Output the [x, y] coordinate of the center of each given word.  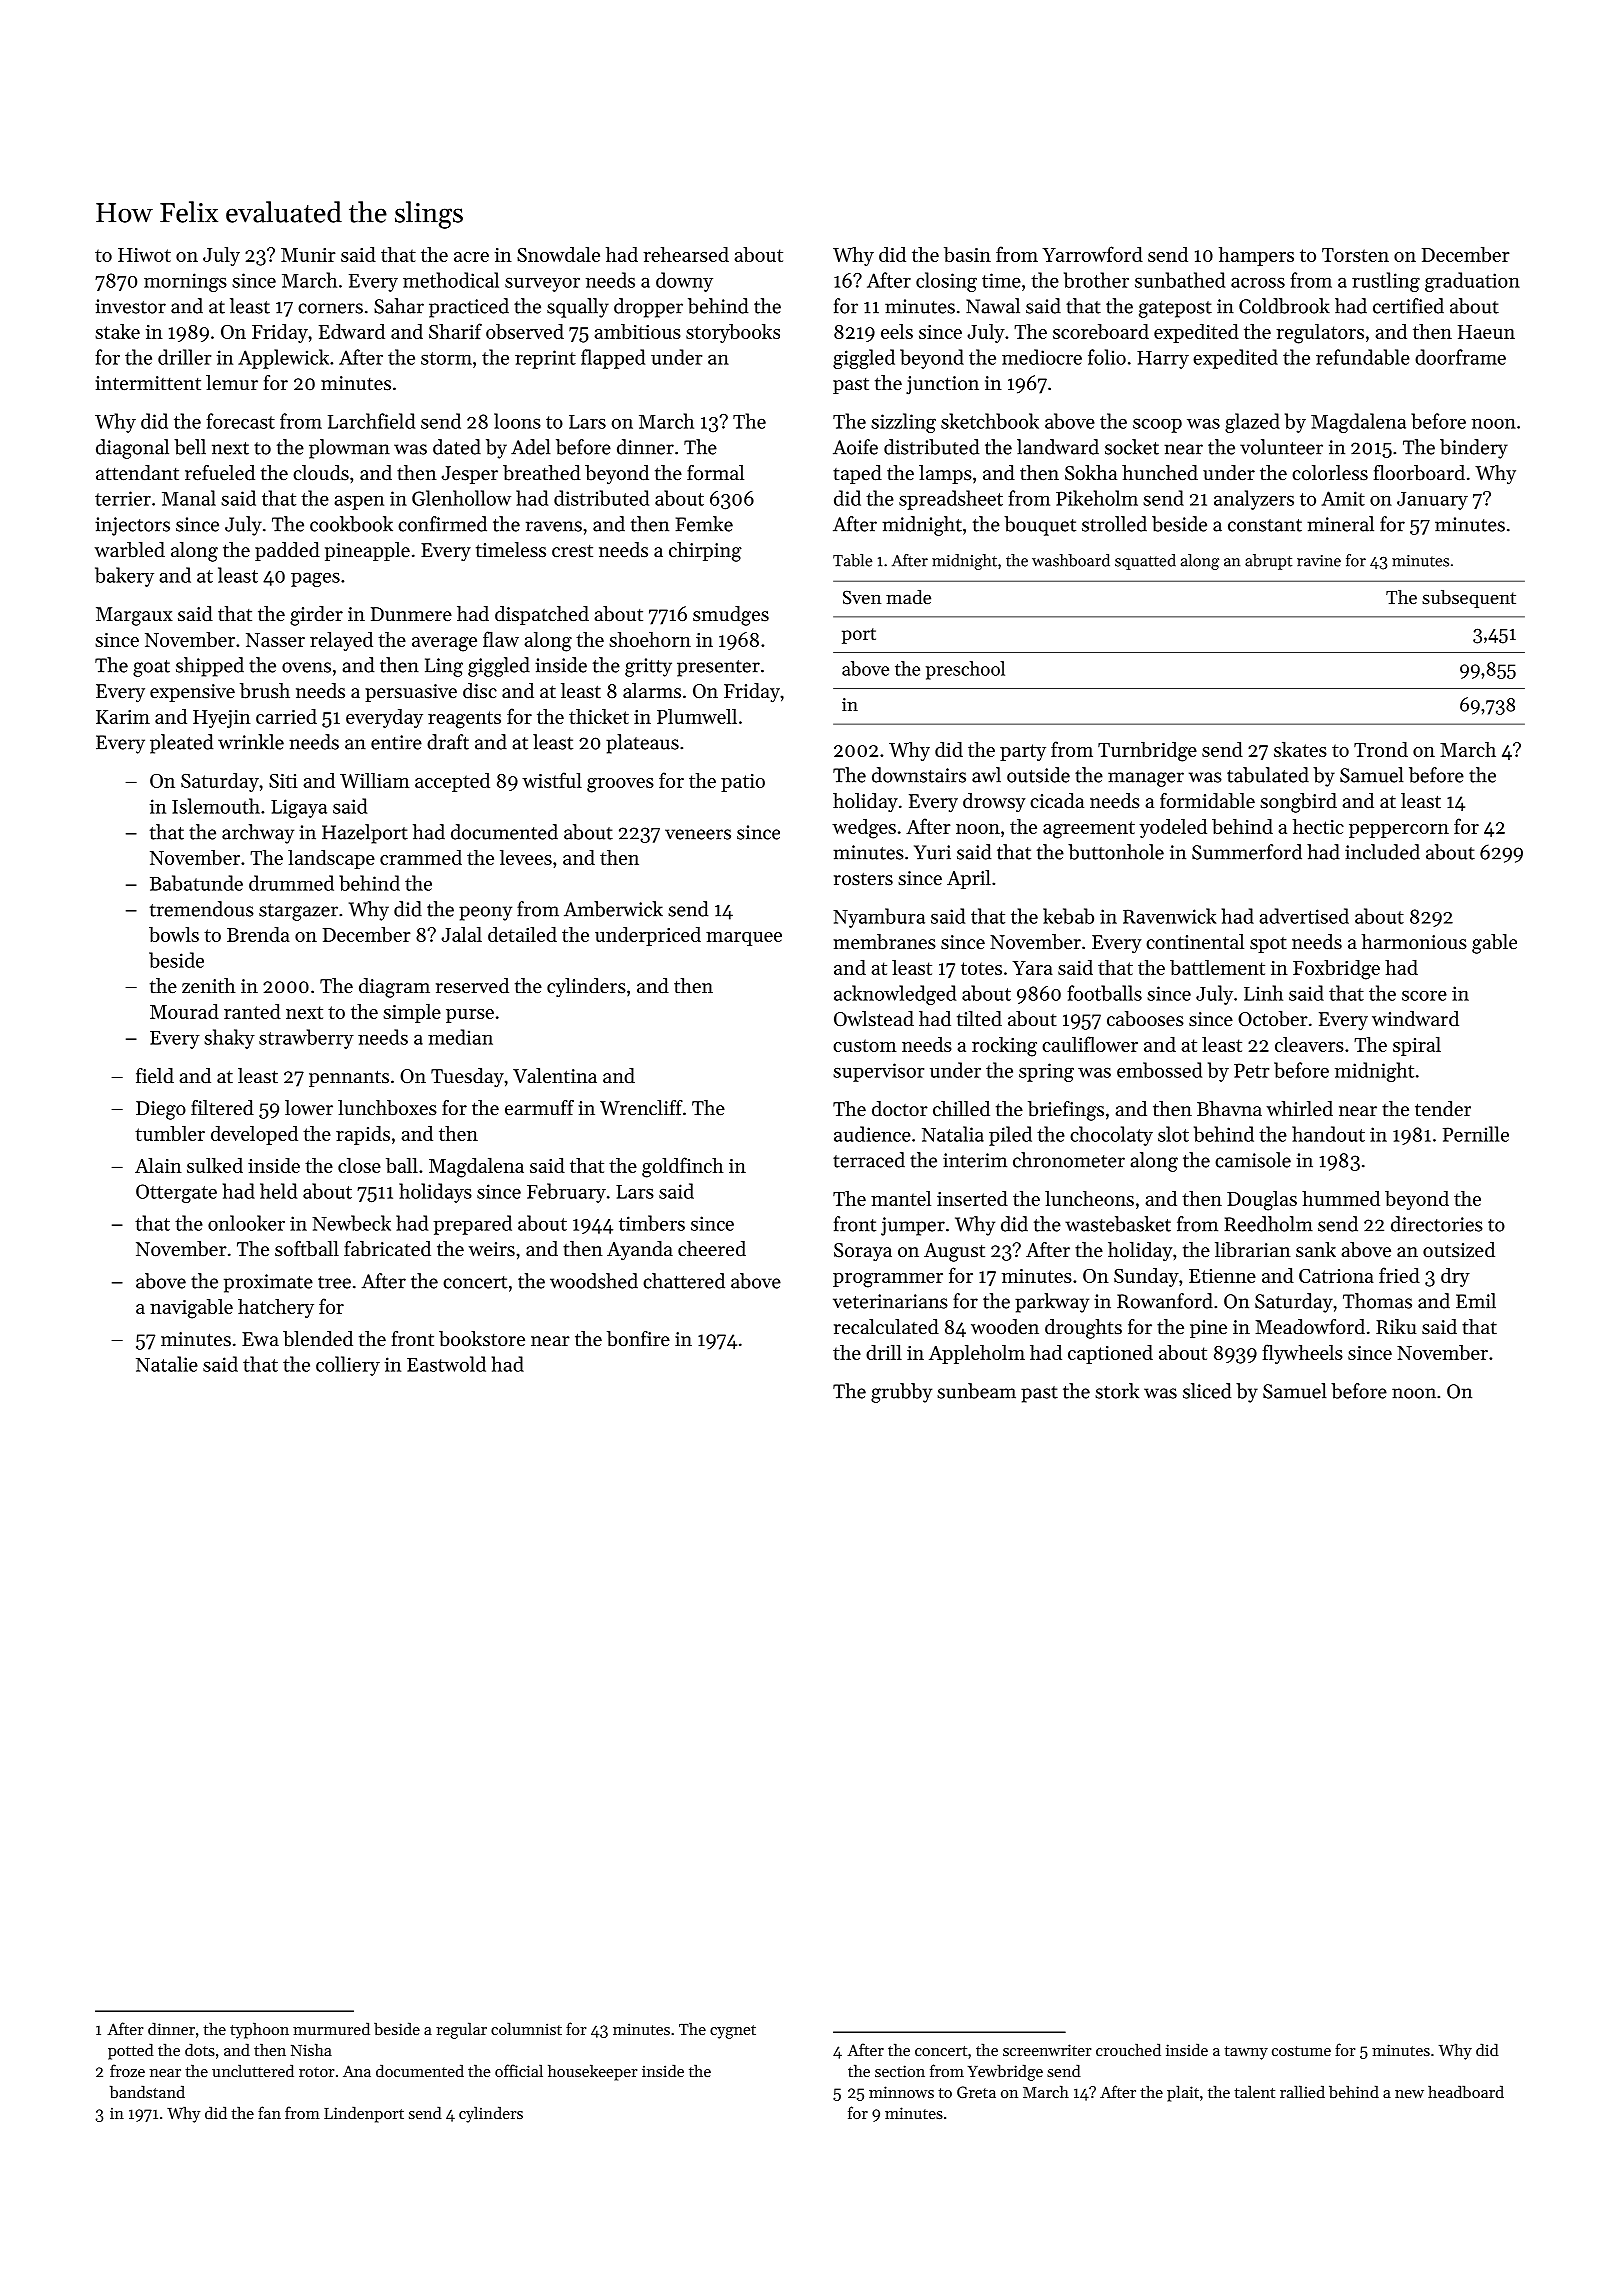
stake [117, 331]
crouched [1128, 2049]
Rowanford [1165, 1301]
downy [684, 282]
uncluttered [253, 2070]
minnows [901, 2092]
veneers [698, 834]
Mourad [184, 1011]
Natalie [167, 1364]
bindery [1474, 449]
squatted [1145, 562]
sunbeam [976, 1391]
